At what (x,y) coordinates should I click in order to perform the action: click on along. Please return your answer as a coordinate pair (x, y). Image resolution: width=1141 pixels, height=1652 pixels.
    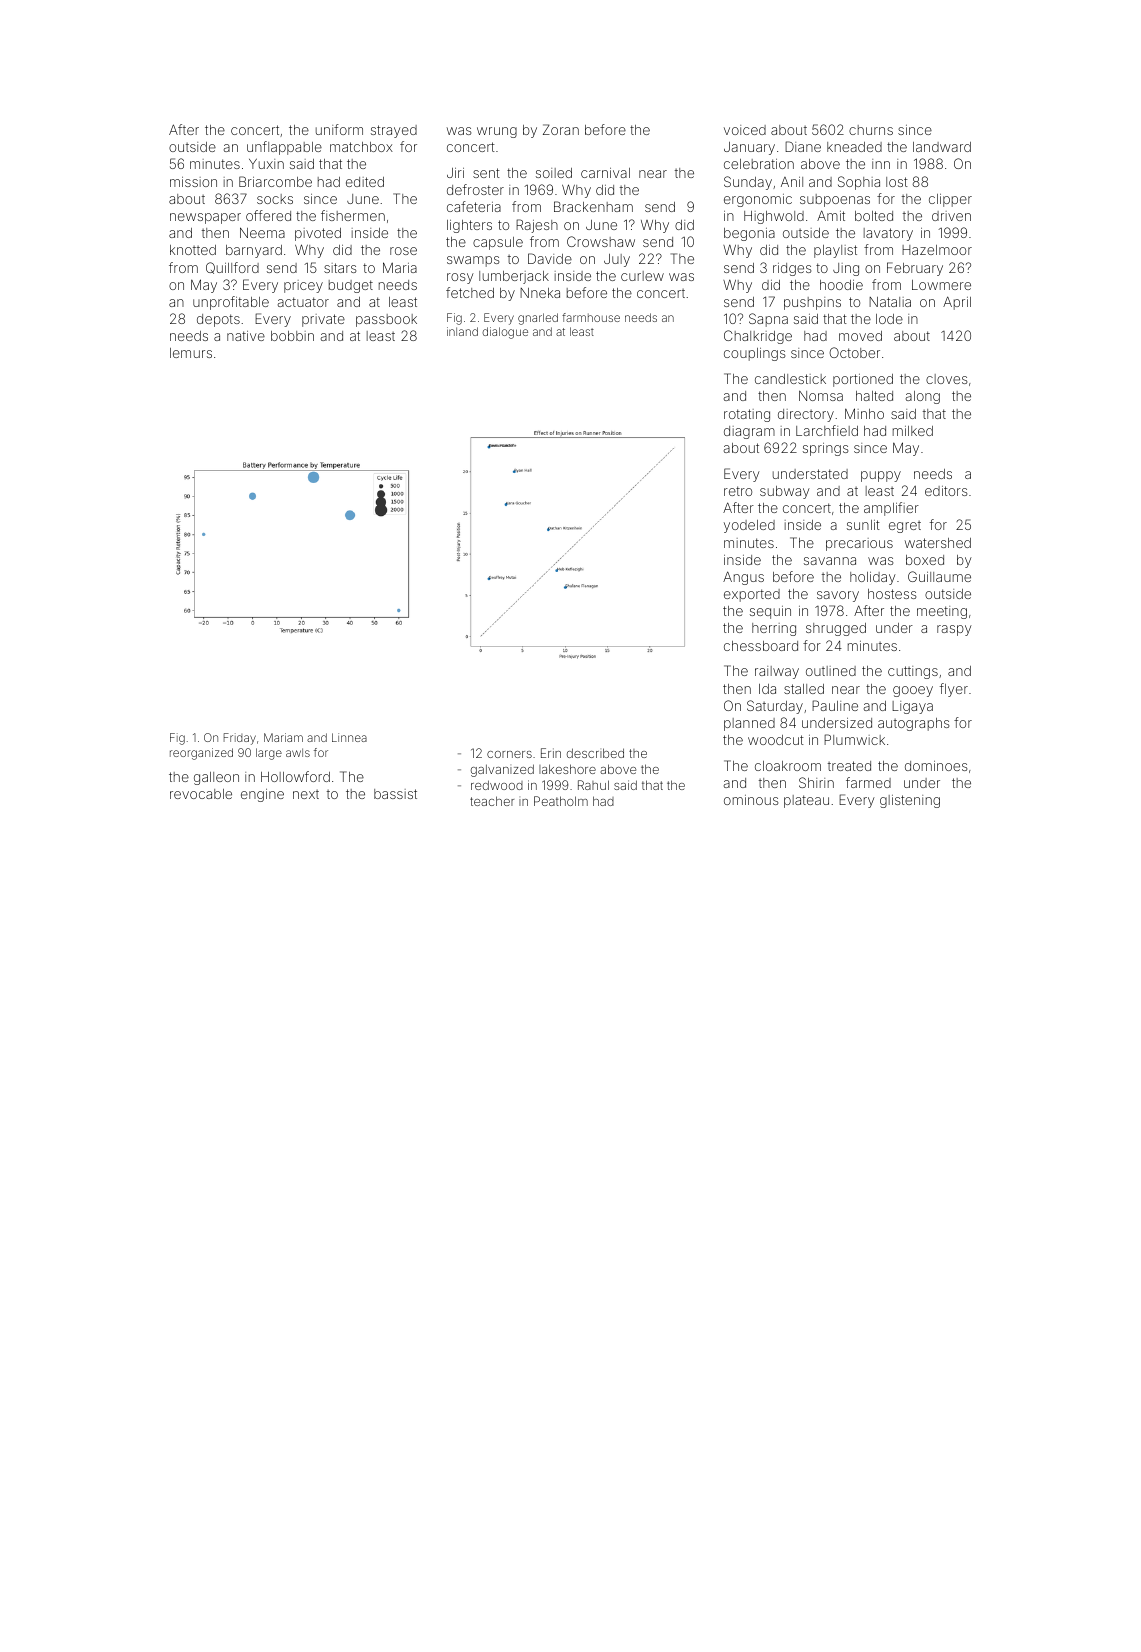
    Looking at the image, I should click on (923, 397).
